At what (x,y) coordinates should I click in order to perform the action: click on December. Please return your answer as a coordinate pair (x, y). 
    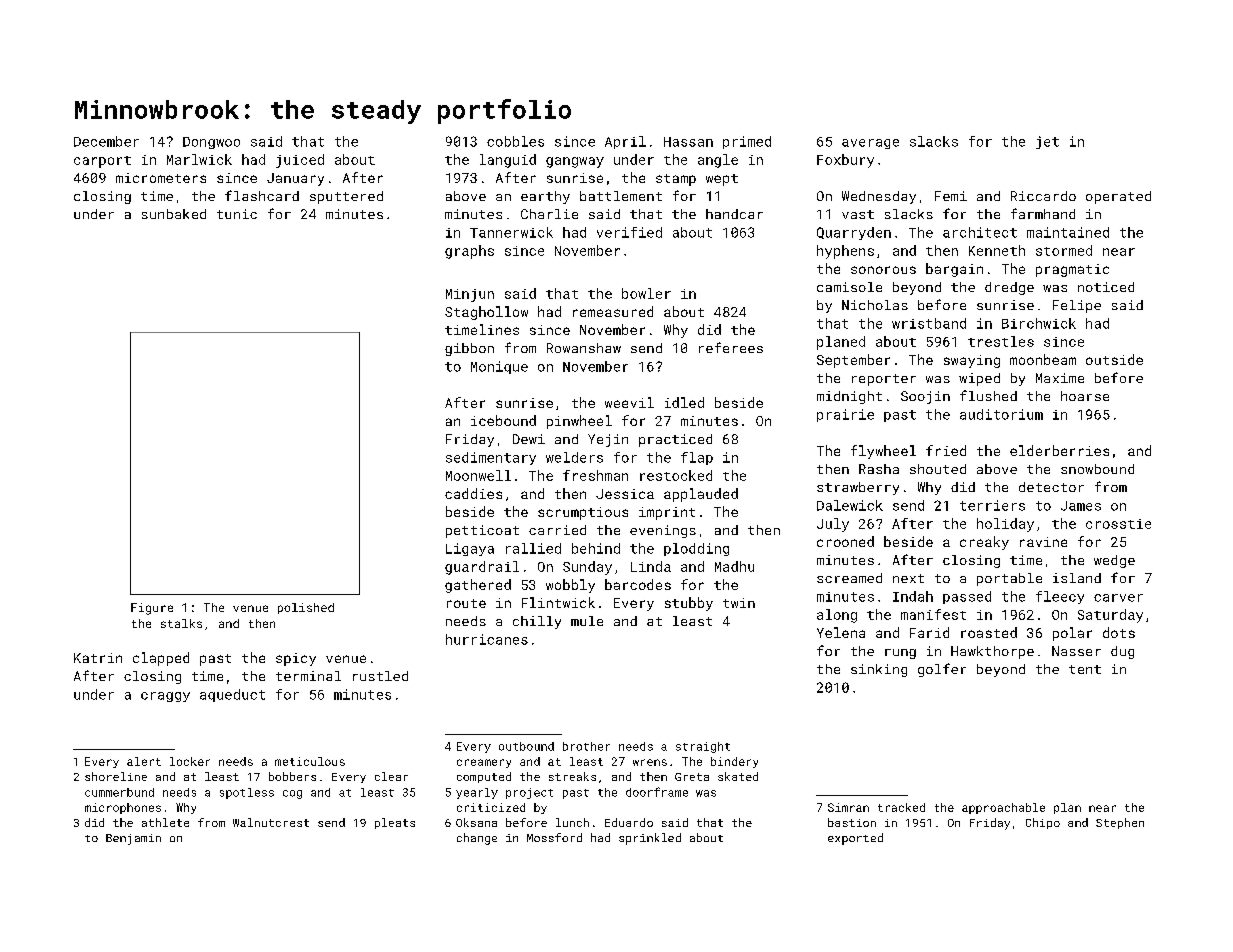
    Looking at the image, I should click on (106, 141).
